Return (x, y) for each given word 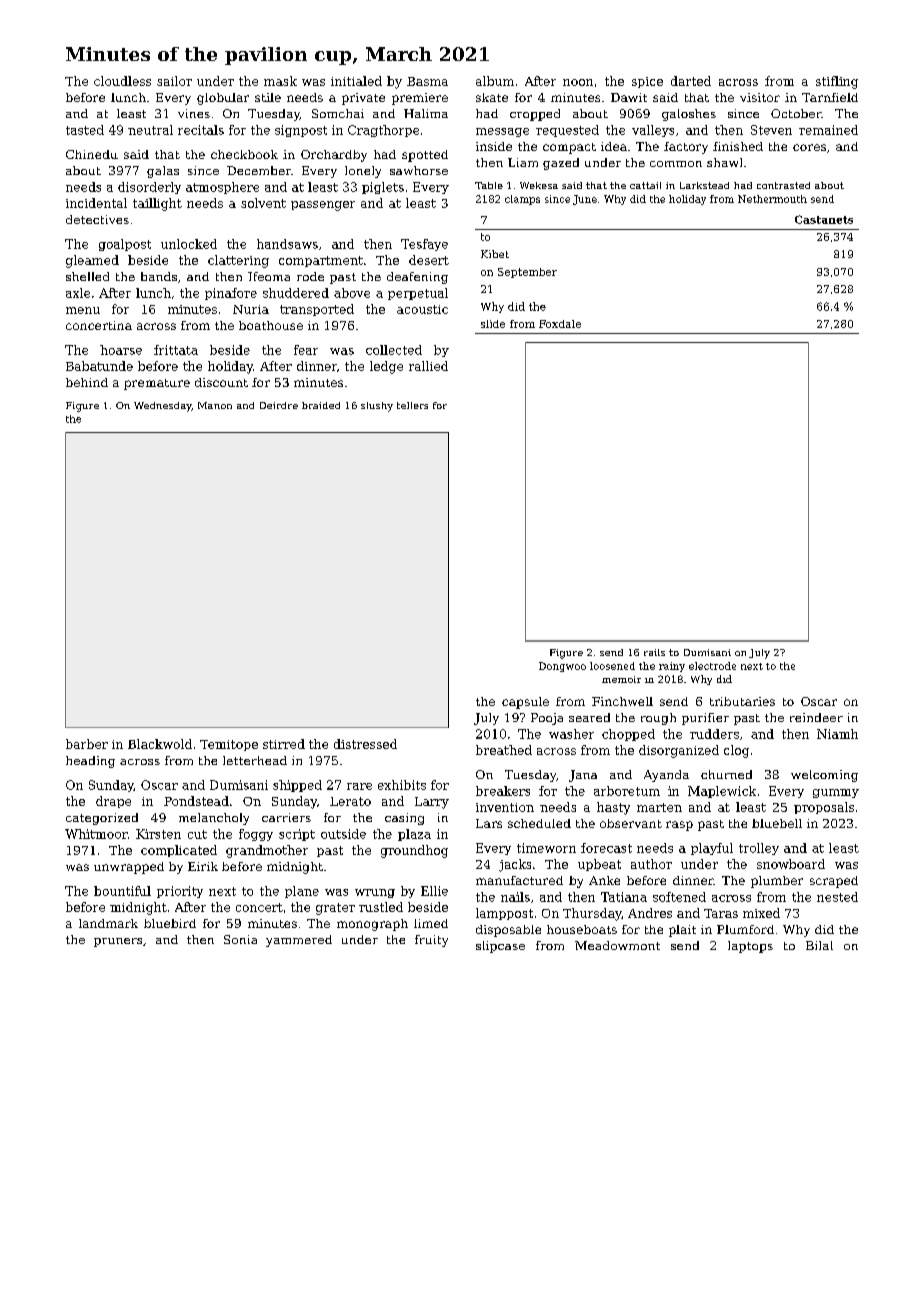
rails (654, 652)
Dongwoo (562, 667)
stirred (284, 744)
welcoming (824, 776)
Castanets (824, 219)
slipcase (500, 947)
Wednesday (163, 407)
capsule (525, 703)
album (495, 81)
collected (394, 350)
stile (268, 97)
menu (83, 310)
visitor (760, 97)
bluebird (170, 923)
